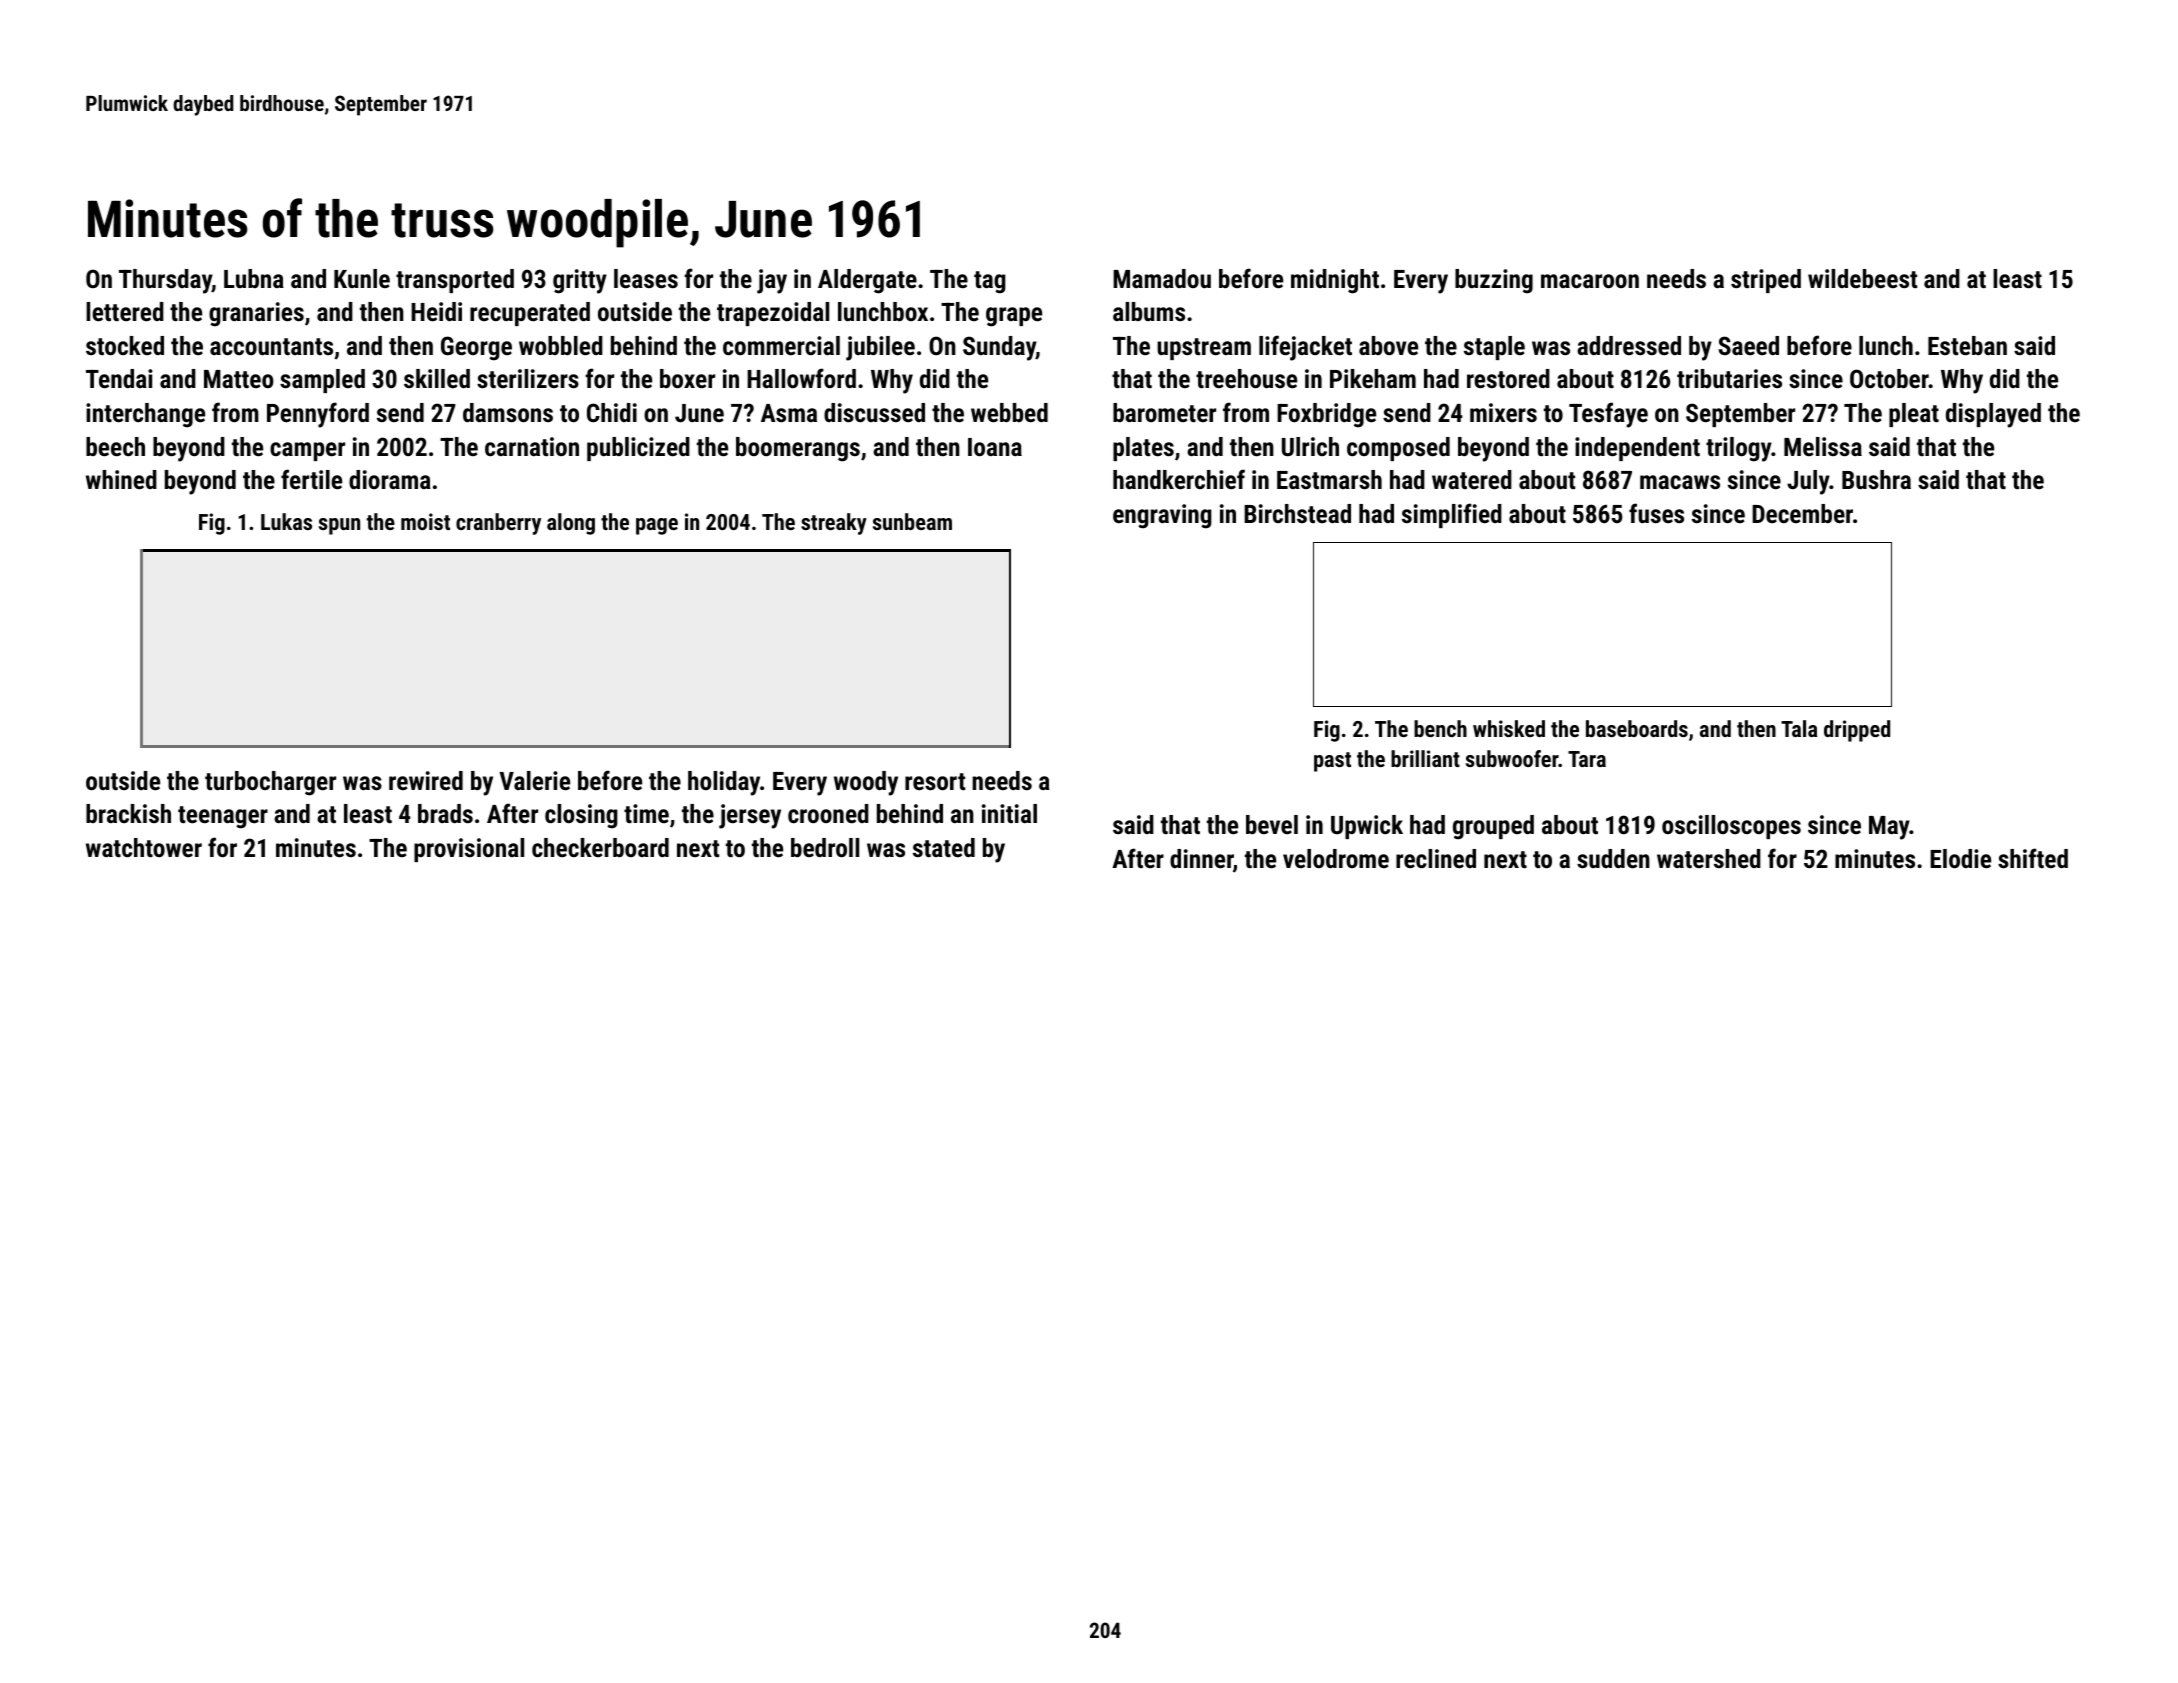 This page has width=2178, height=1683. Describe the element at coordinates (1729, 378) in the page. I see `tributaries` at that location.
